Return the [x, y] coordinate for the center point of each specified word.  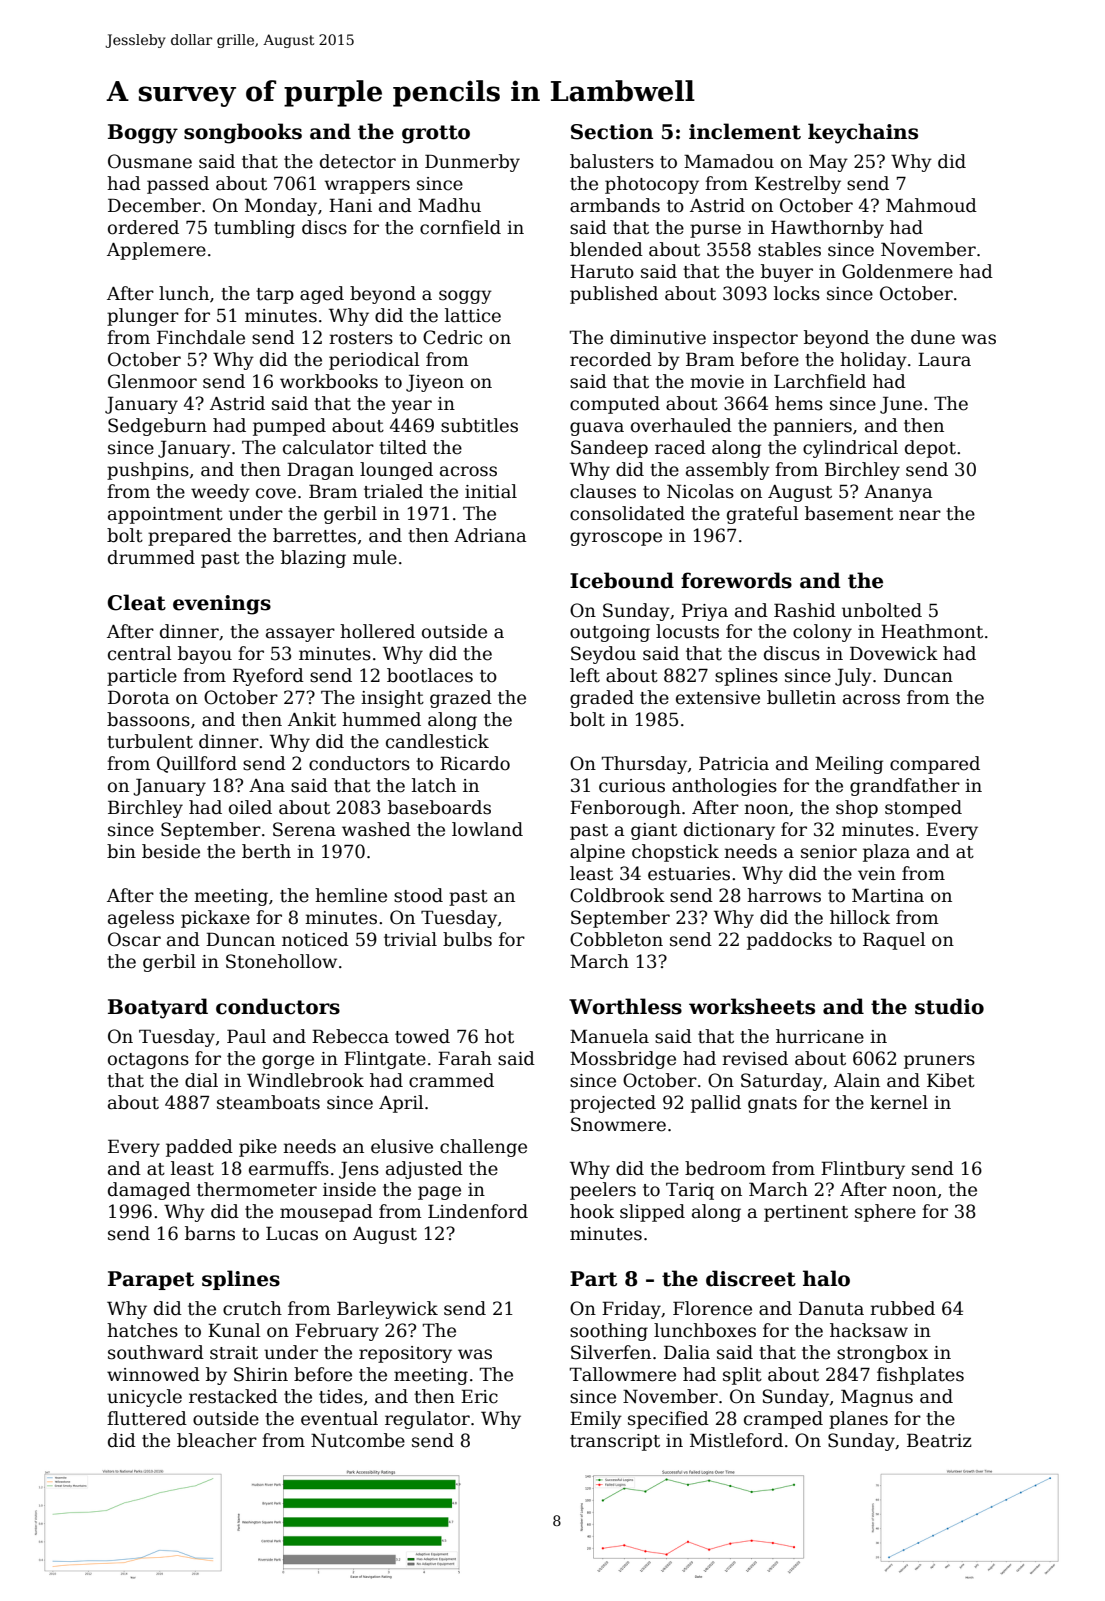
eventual [339, 1418]
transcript [615, 1442]
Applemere [156, 251]
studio [949, 1006]
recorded [611, 359]
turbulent [150, 741]
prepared [190, 537]
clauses [603, 491]
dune [933, 337]
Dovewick [894, 653]
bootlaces [430, 675]
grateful [763, 515]
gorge [288, 1062]
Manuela [609, 1036]
